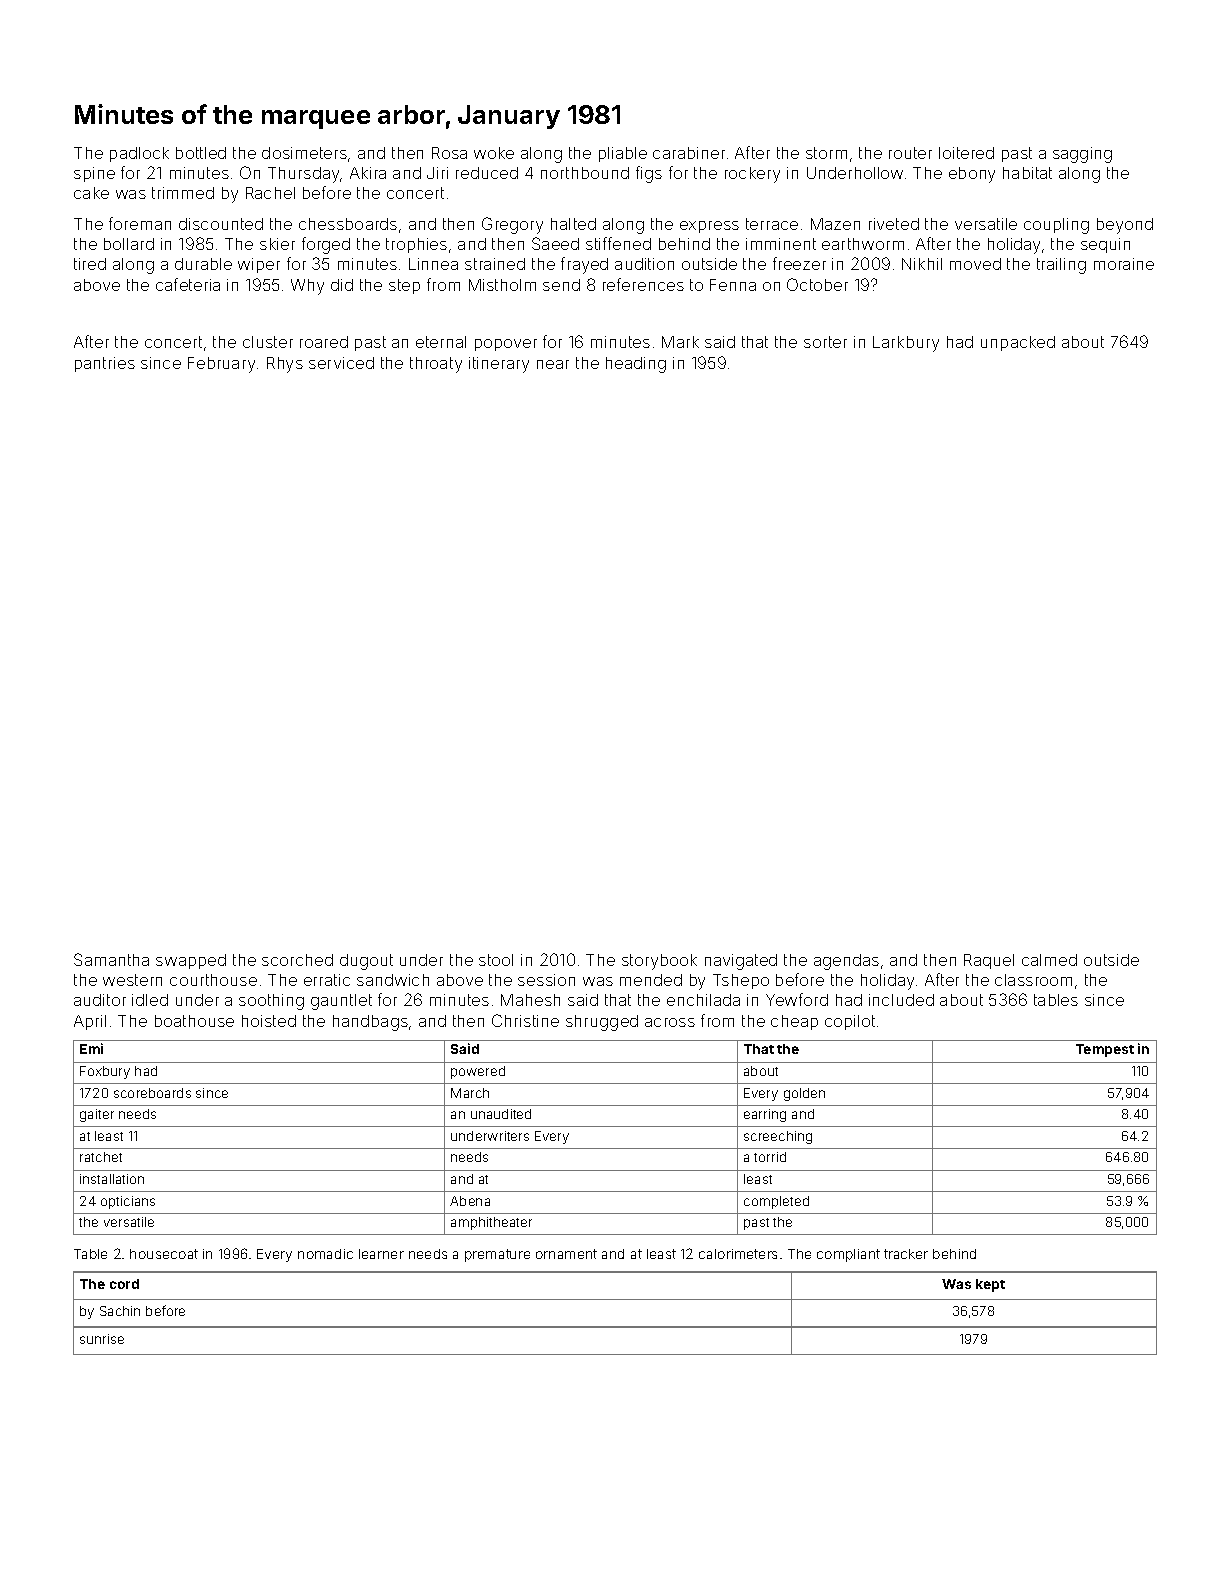  What do you see at coordinates (1056, 226) in the page?
I see `coupling` at bounding box center [1056, 226].
